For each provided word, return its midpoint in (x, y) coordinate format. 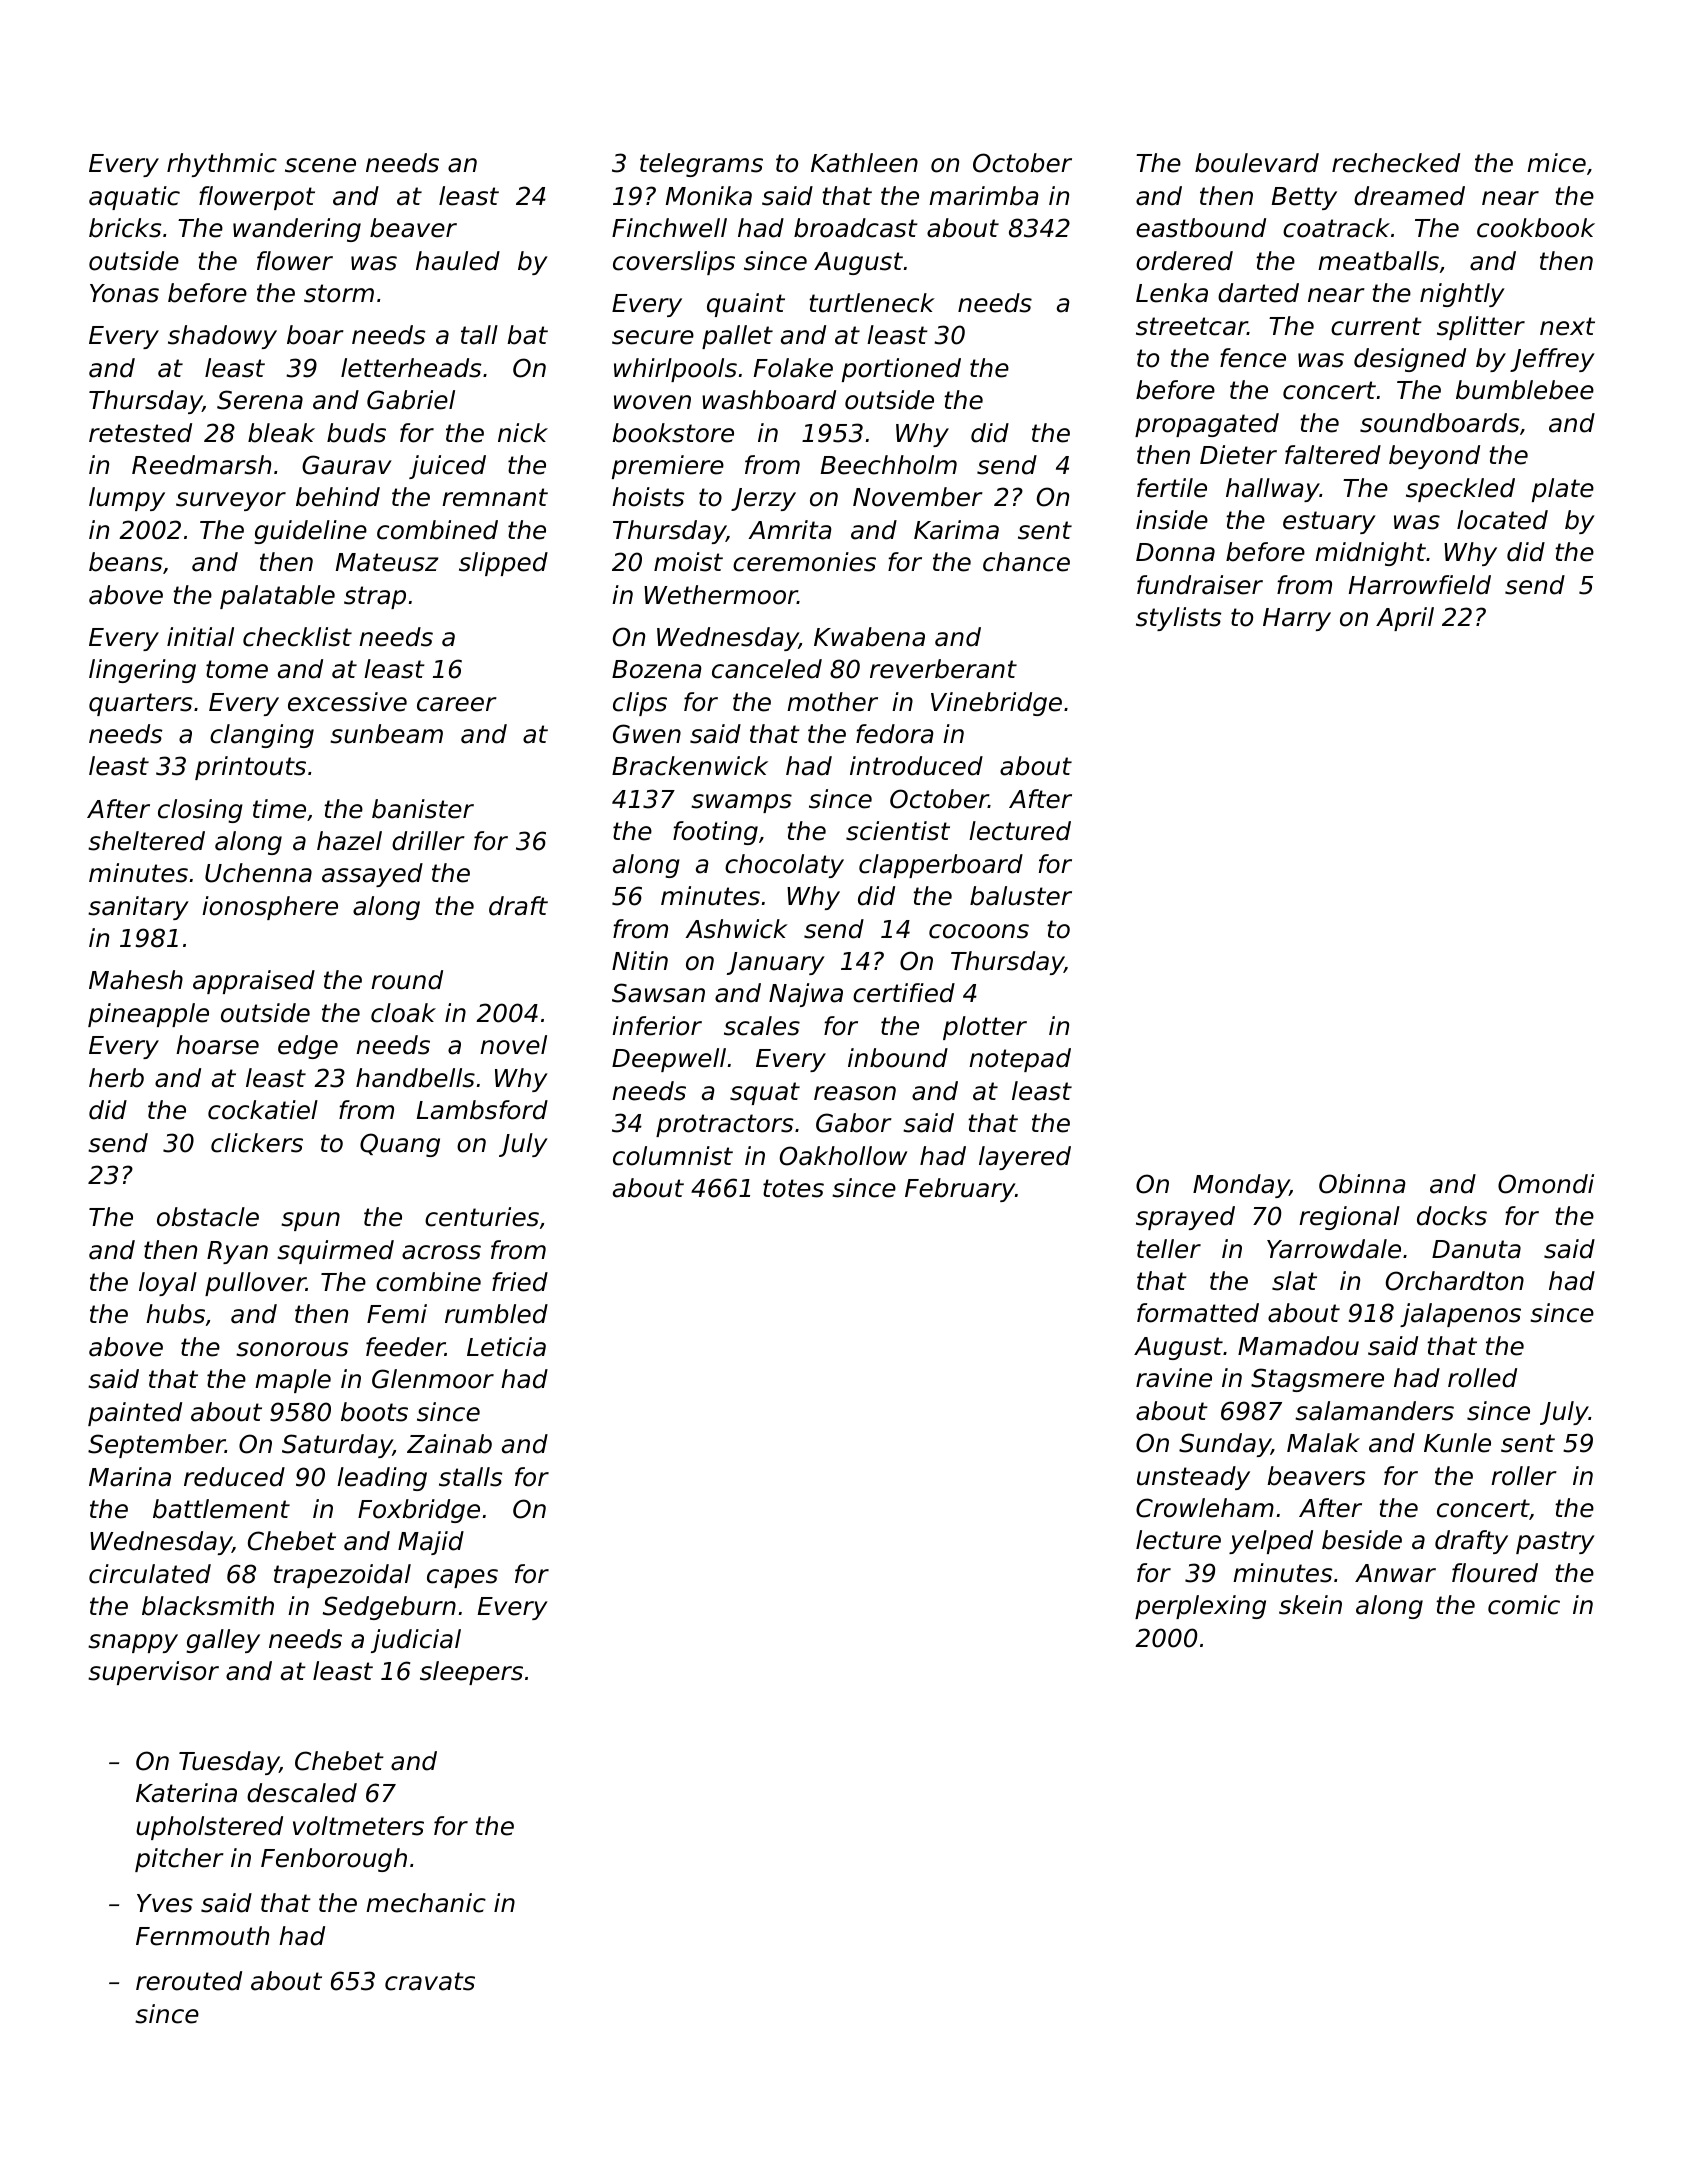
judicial (416, 1641)
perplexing (1200, 1607)
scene (320, 165)
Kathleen (864, 163)
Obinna (1362, 1184)
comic (1524, 1605)
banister (423, 809)
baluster (1021, 896)
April (1405, 619)
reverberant (943, 669)
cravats (430, 1981)
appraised (254, 982)
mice (1556, 163)
